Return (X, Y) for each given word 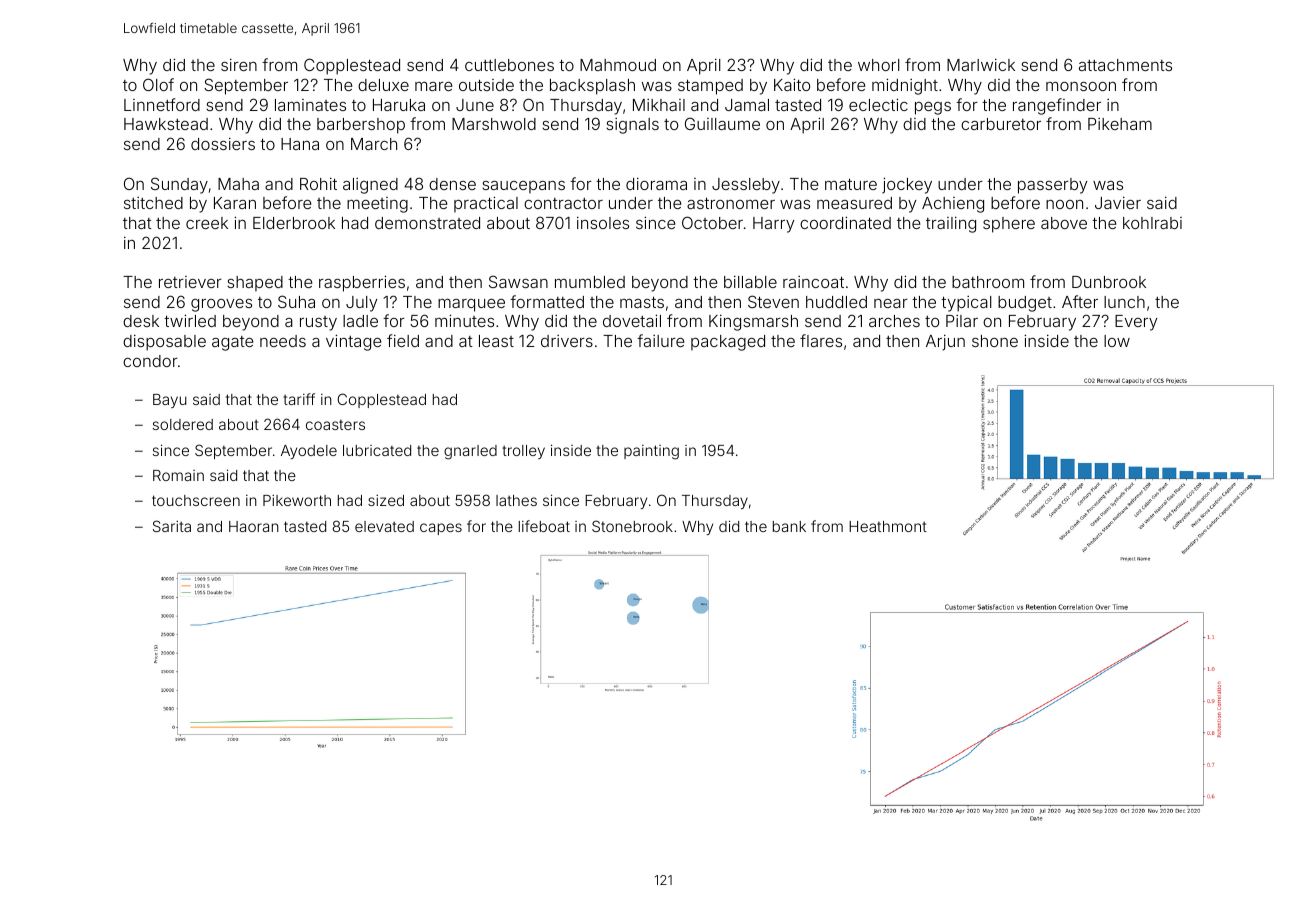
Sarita (172, 526)
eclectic (878, 104)
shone (995, 341)
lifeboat (544, 526)
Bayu (170, 401)
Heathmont (888, 526)
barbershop (361, 126)
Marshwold (494, 124)
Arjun (945, 343)
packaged (728, 343)
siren (239, 65)
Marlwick (981, 65)
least (496, 341)
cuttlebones (509, 65)
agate (232, 343)
